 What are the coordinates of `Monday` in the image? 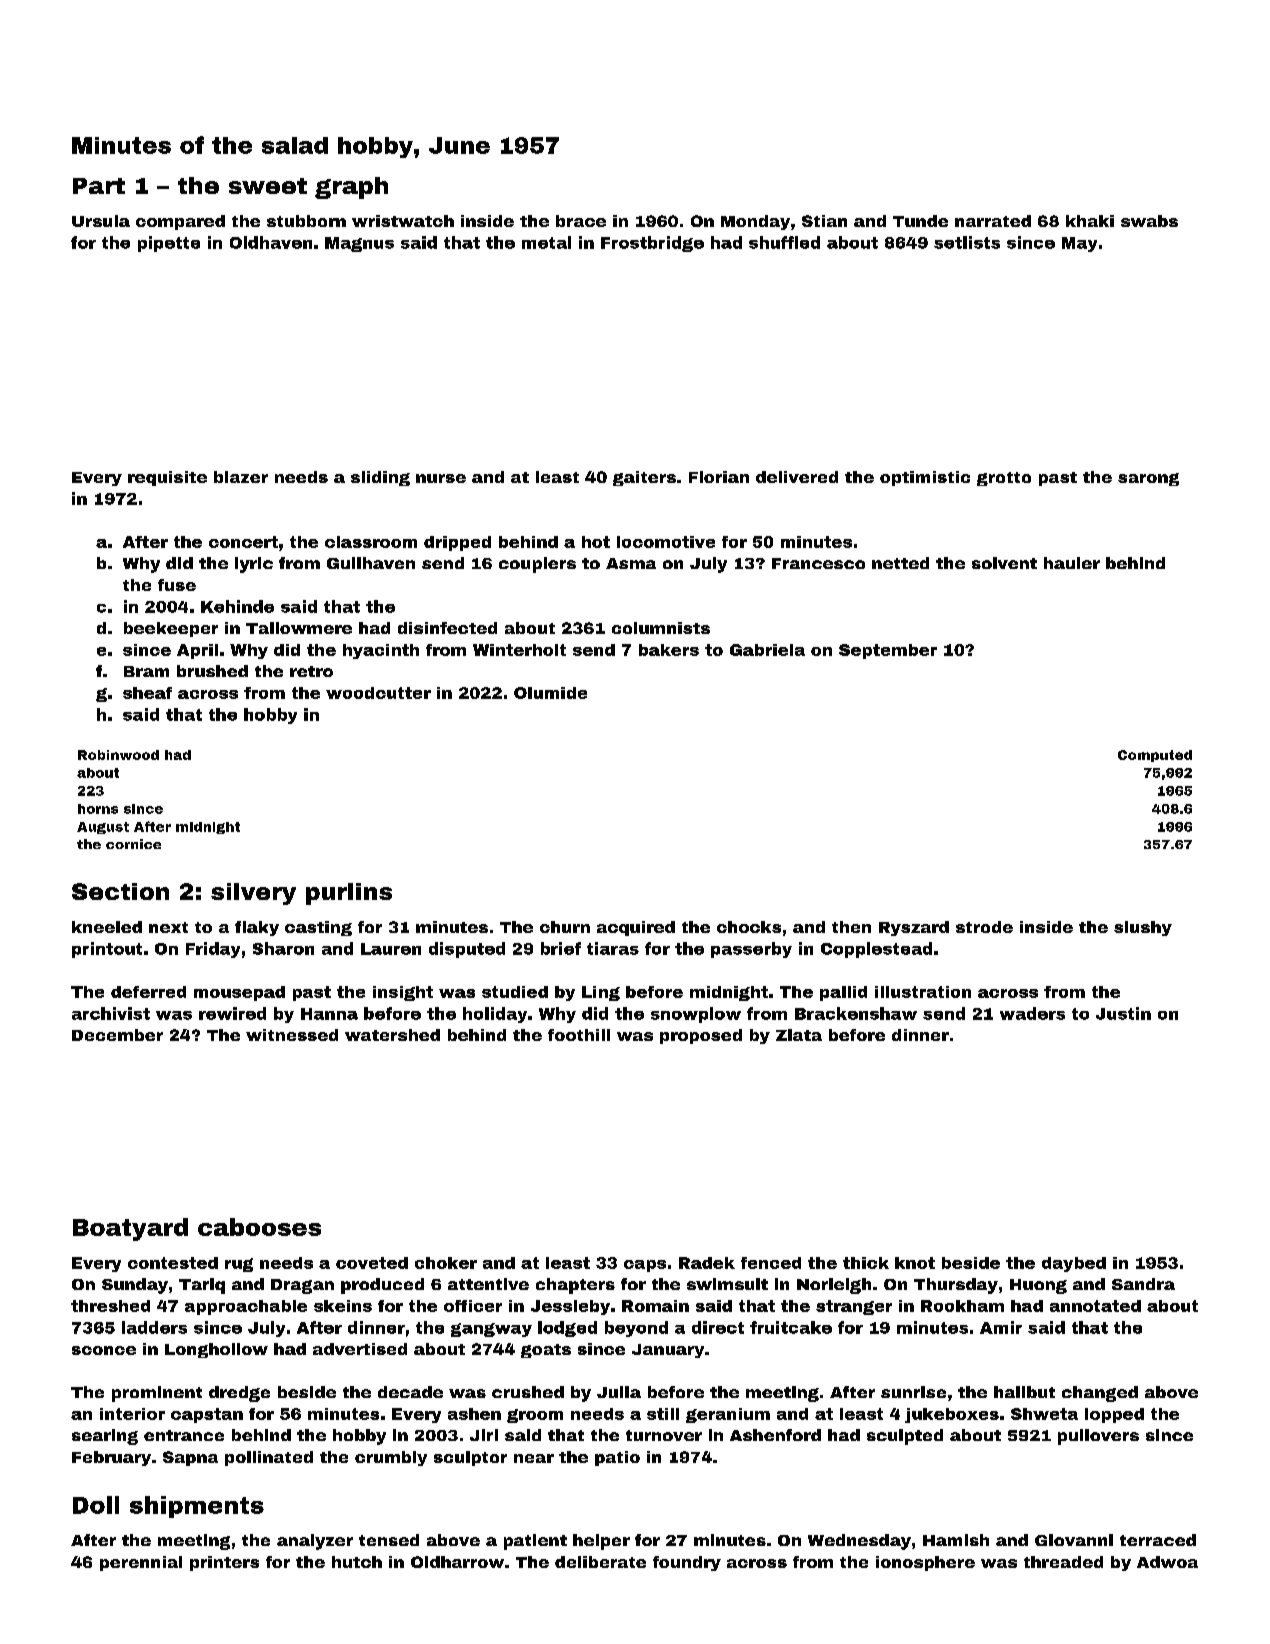 It's located at (755, 222).
